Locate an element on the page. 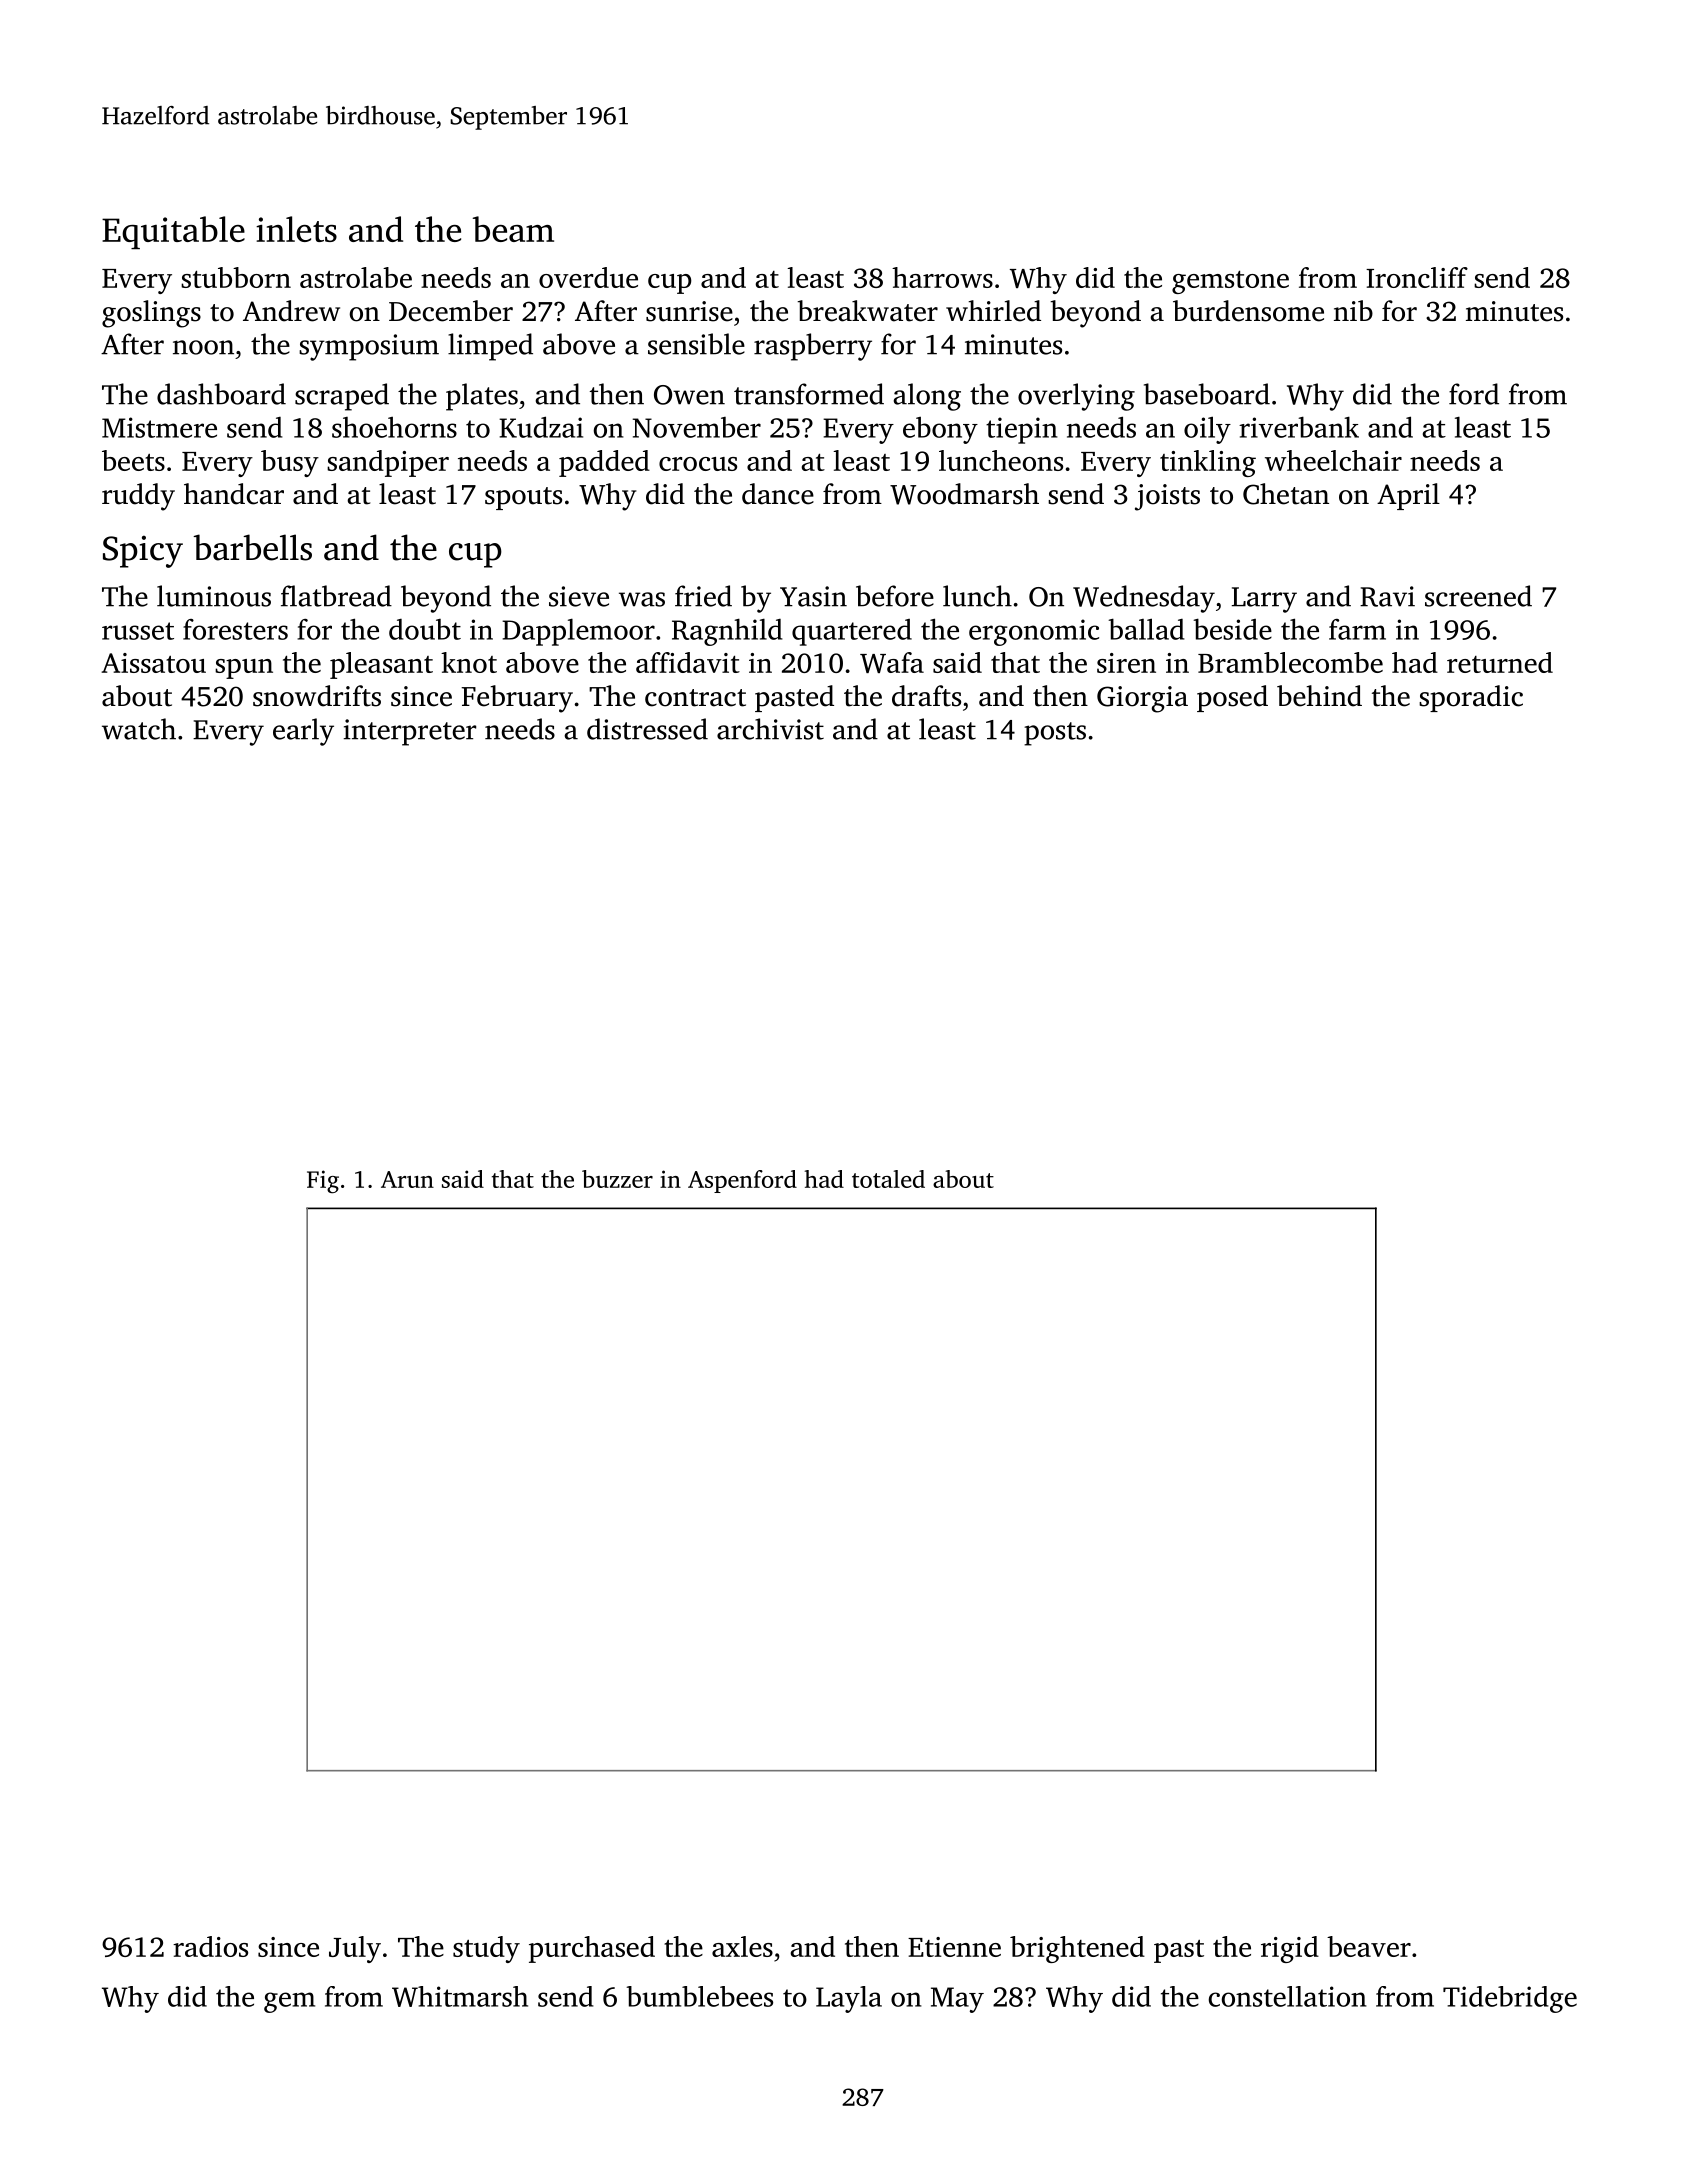  Ironcliff is located at coordinates (1417, 277).
